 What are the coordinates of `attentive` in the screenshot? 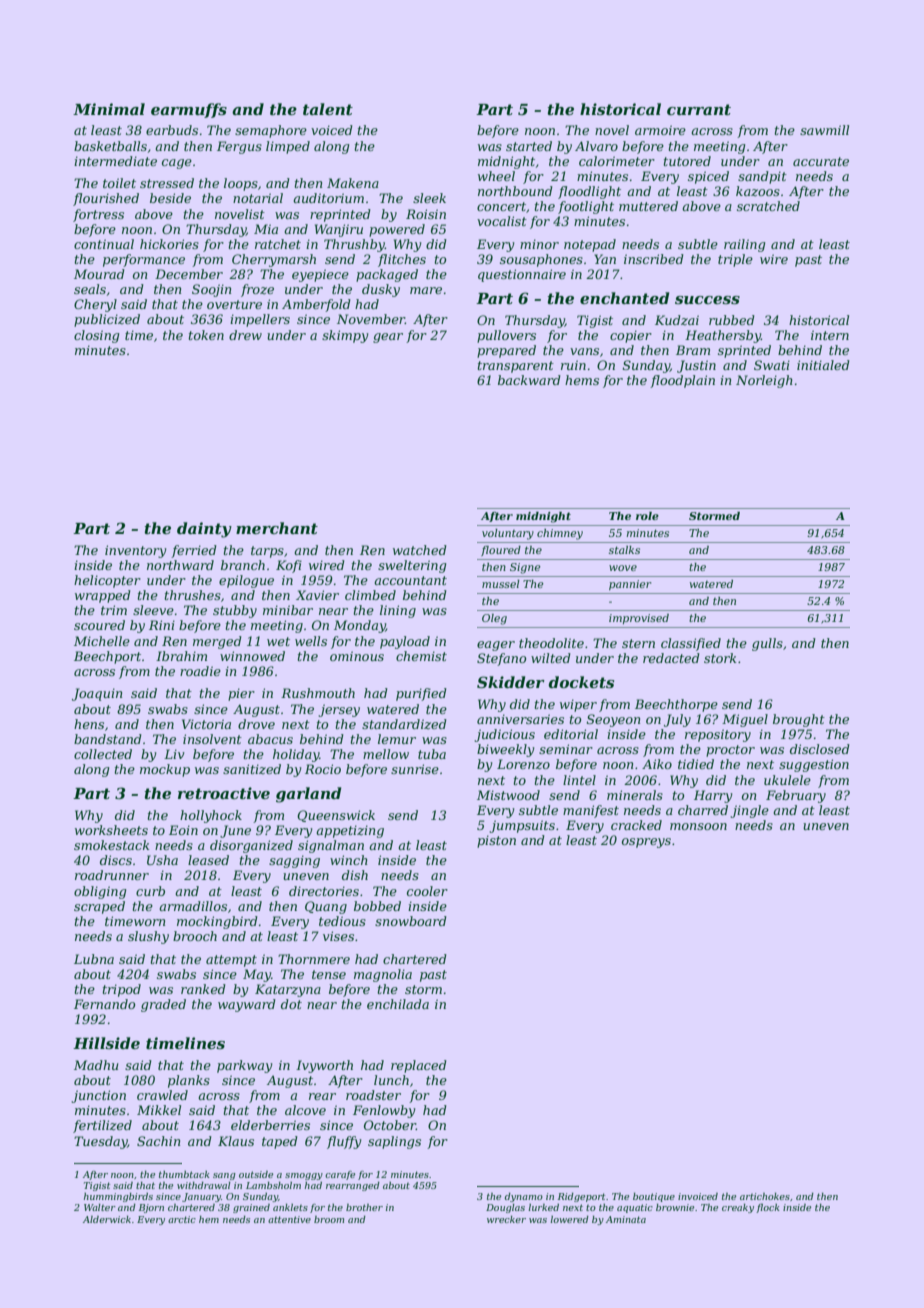 It's located at (289, 1219).
